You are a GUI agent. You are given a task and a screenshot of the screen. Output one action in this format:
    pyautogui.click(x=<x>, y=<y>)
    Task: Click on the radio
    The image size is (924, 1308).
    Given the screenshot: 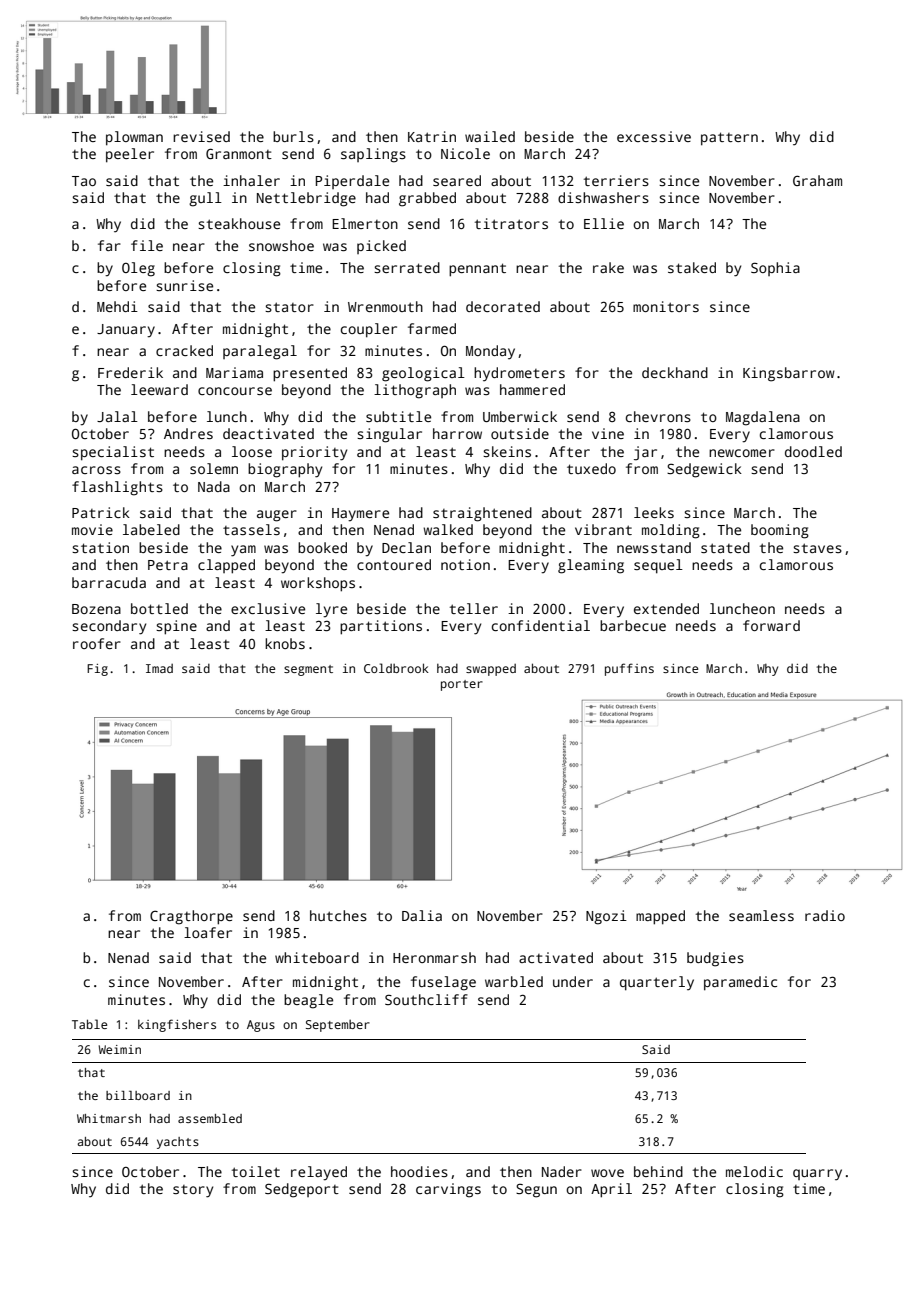 What is the action you would take?
    pyautogui.click(x=825, y=915)
